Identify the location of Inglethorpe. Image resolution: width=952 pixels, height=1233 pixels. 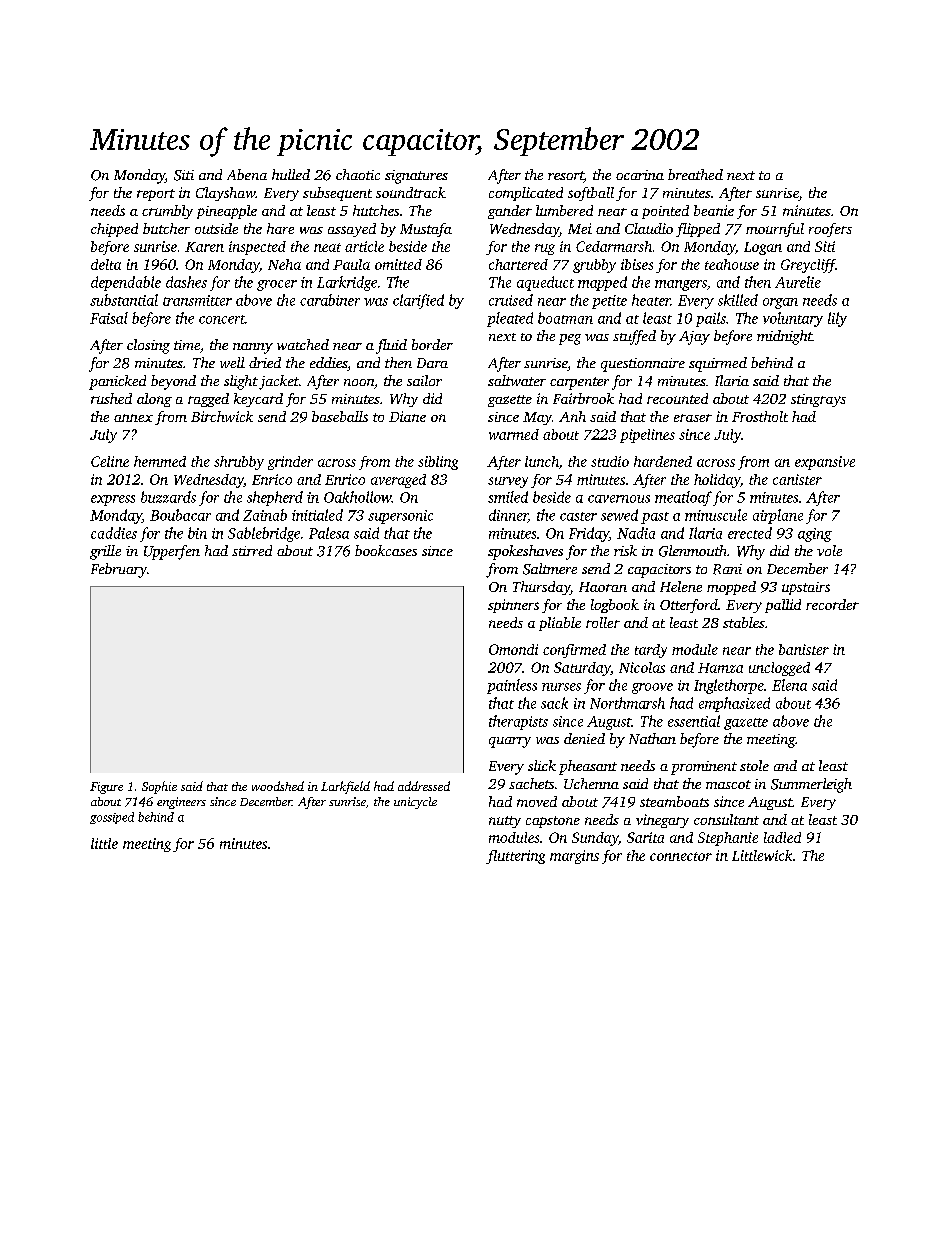
(729, 686).
